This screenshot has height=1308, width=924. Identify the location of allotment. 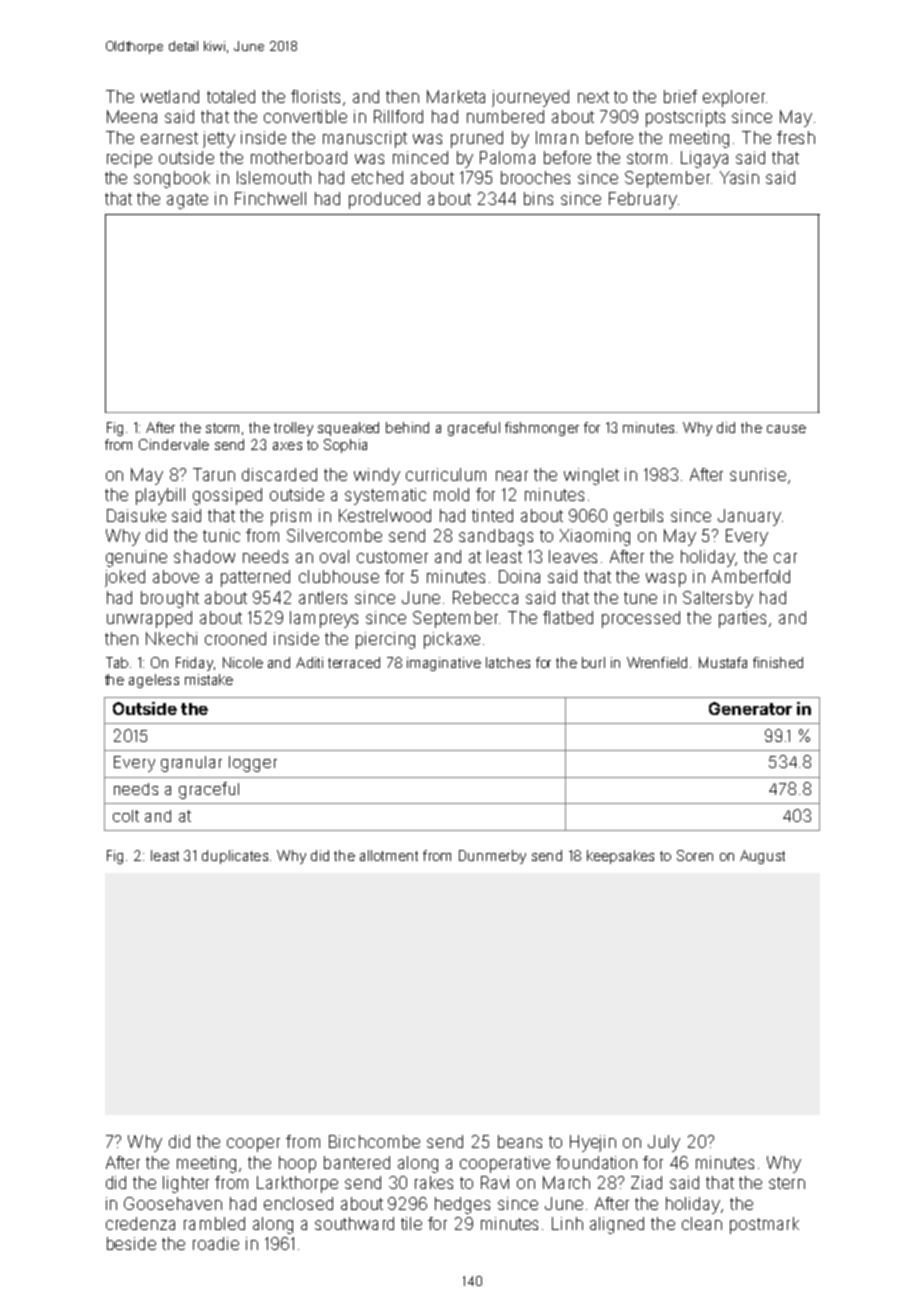
(389, 855).
